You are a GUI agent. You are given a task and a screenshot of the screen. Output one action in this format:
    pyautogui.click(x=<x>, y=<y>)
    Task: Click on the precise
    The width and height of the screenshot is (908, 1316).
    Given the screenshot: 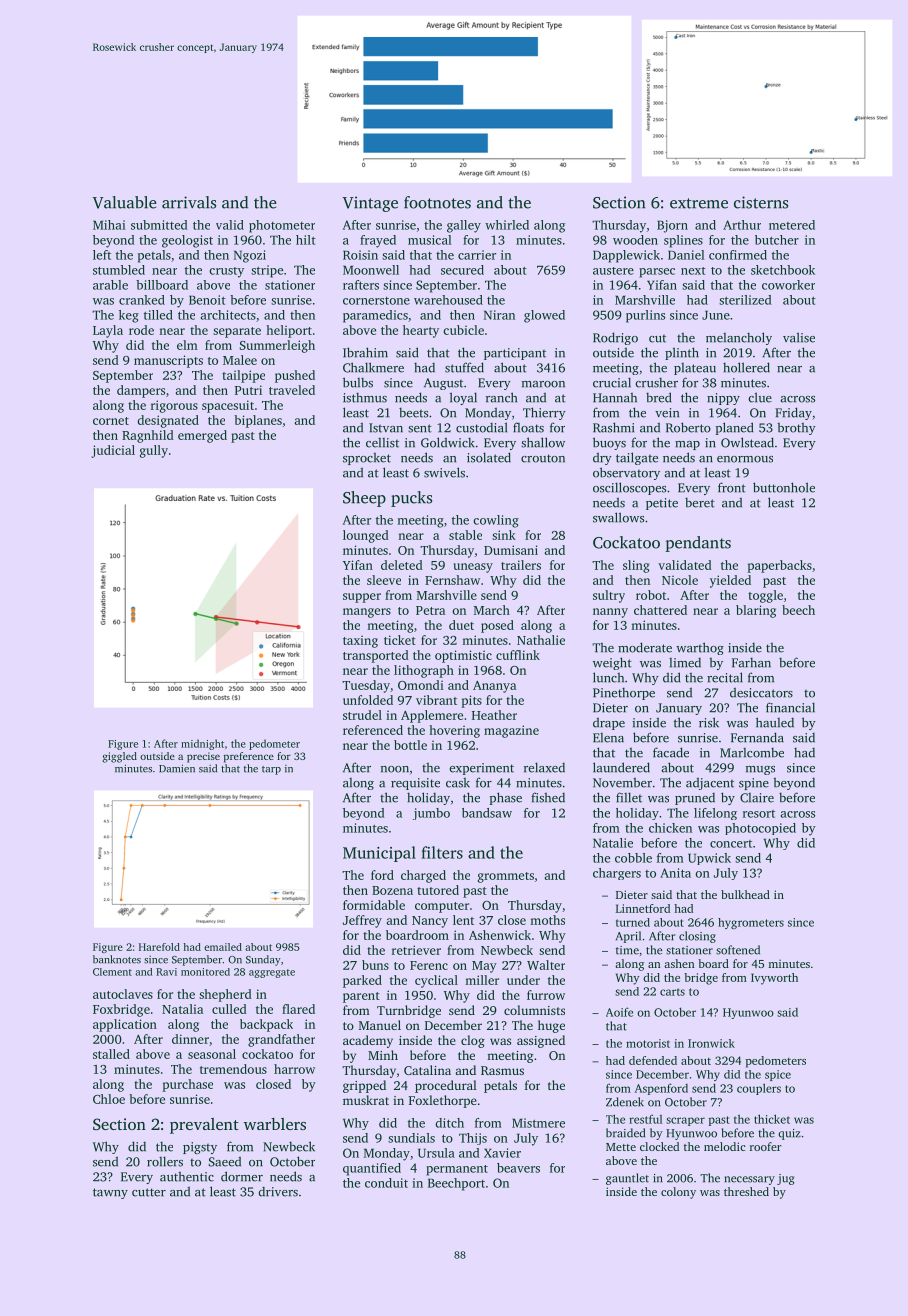 What is the action you would take?
    pyautogui.click(x=203, y=757)
